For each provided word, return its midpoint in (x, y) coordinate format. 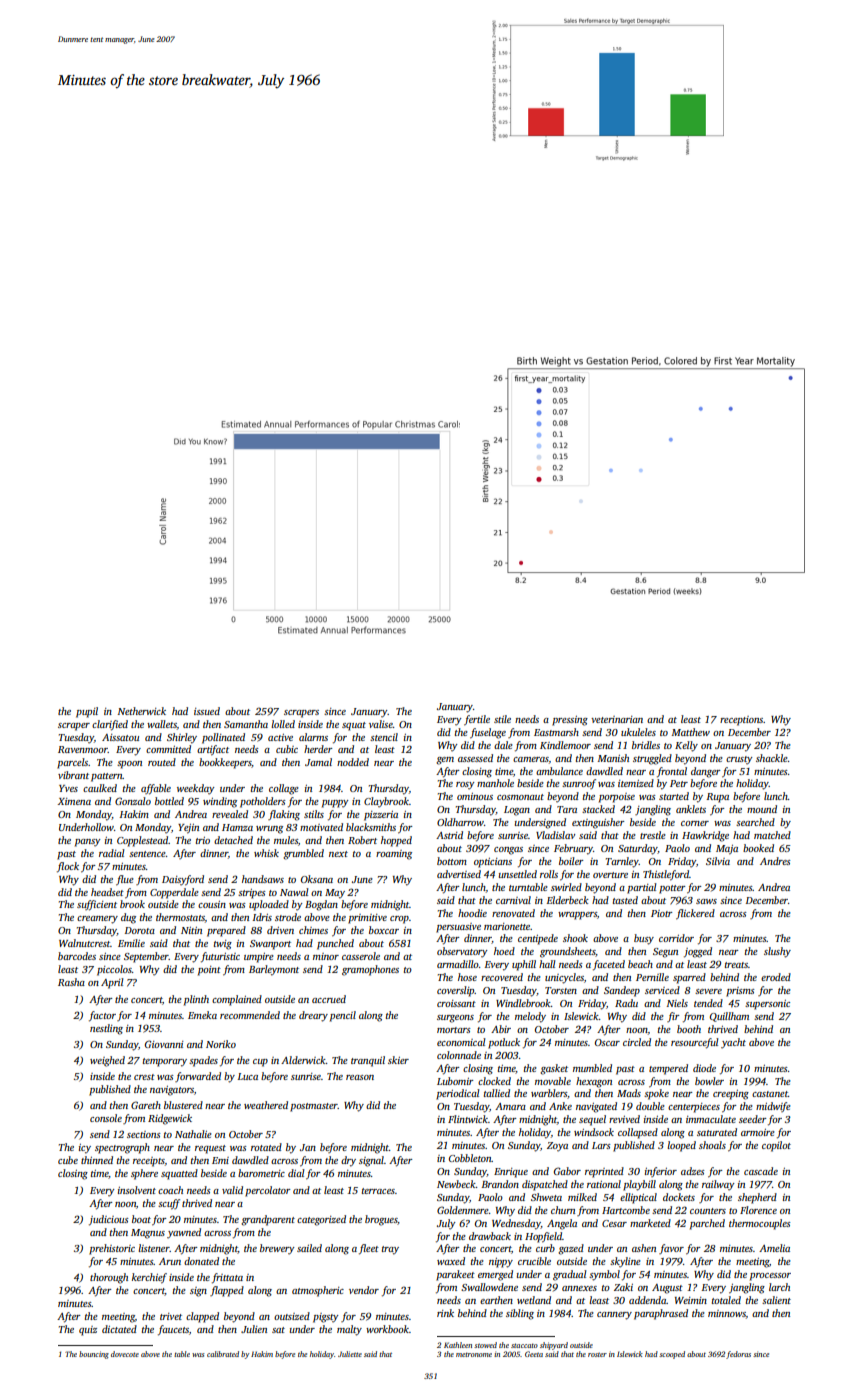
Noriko (221, 1044)
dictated (119, 1329)
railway (718, 1185)
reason (360, 1077)
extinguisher (598, 823)
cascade (761, 1171)
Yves (68, 788)
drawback (490, 1236)
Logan (517, 811)
